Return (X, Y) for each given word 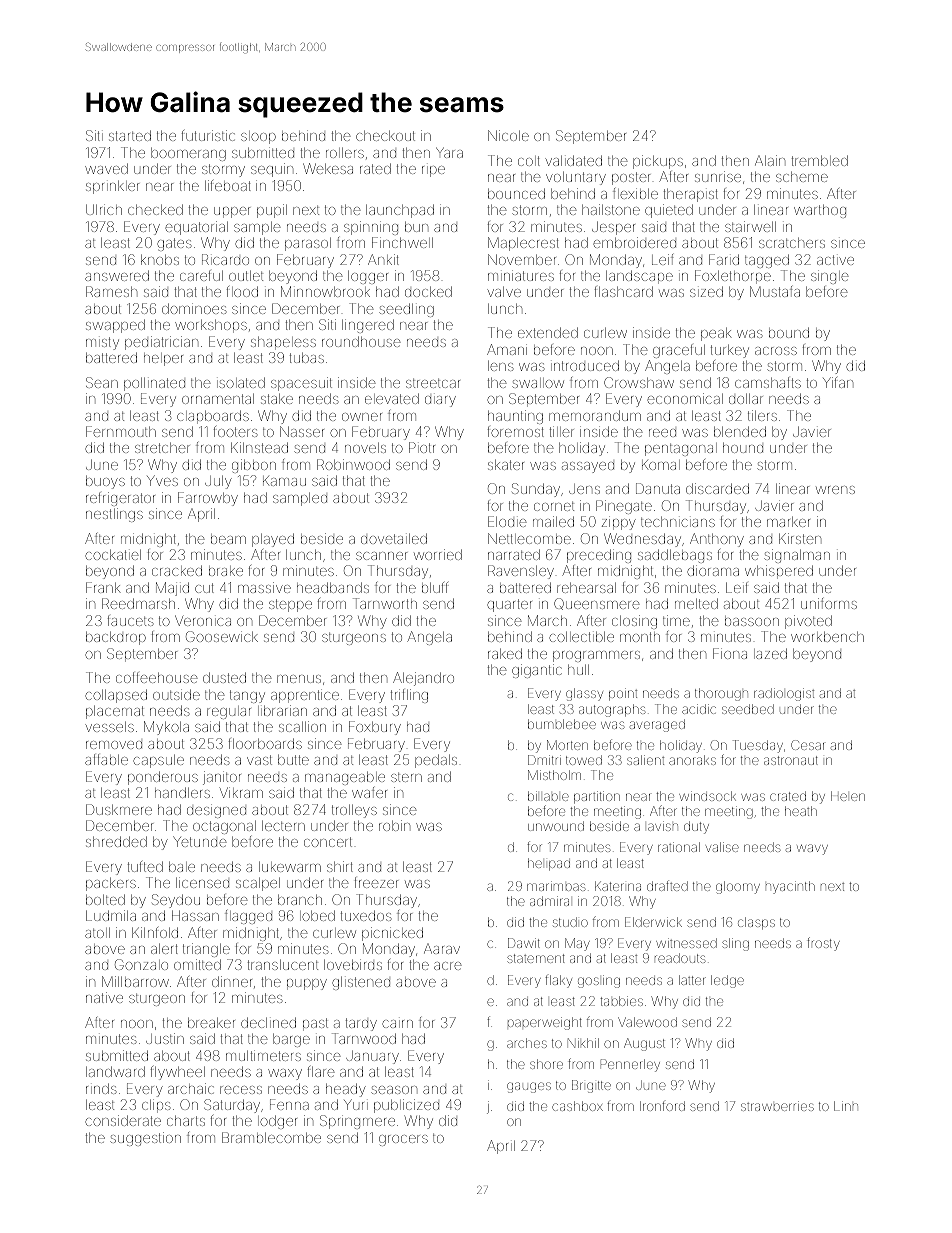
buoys (105, 482)
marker (788, 522)
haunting (515, 417)
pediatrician (161, 343)
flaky (558, 981)
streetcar (433, 383)
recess (241, 1090)
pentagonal (681, 449)
